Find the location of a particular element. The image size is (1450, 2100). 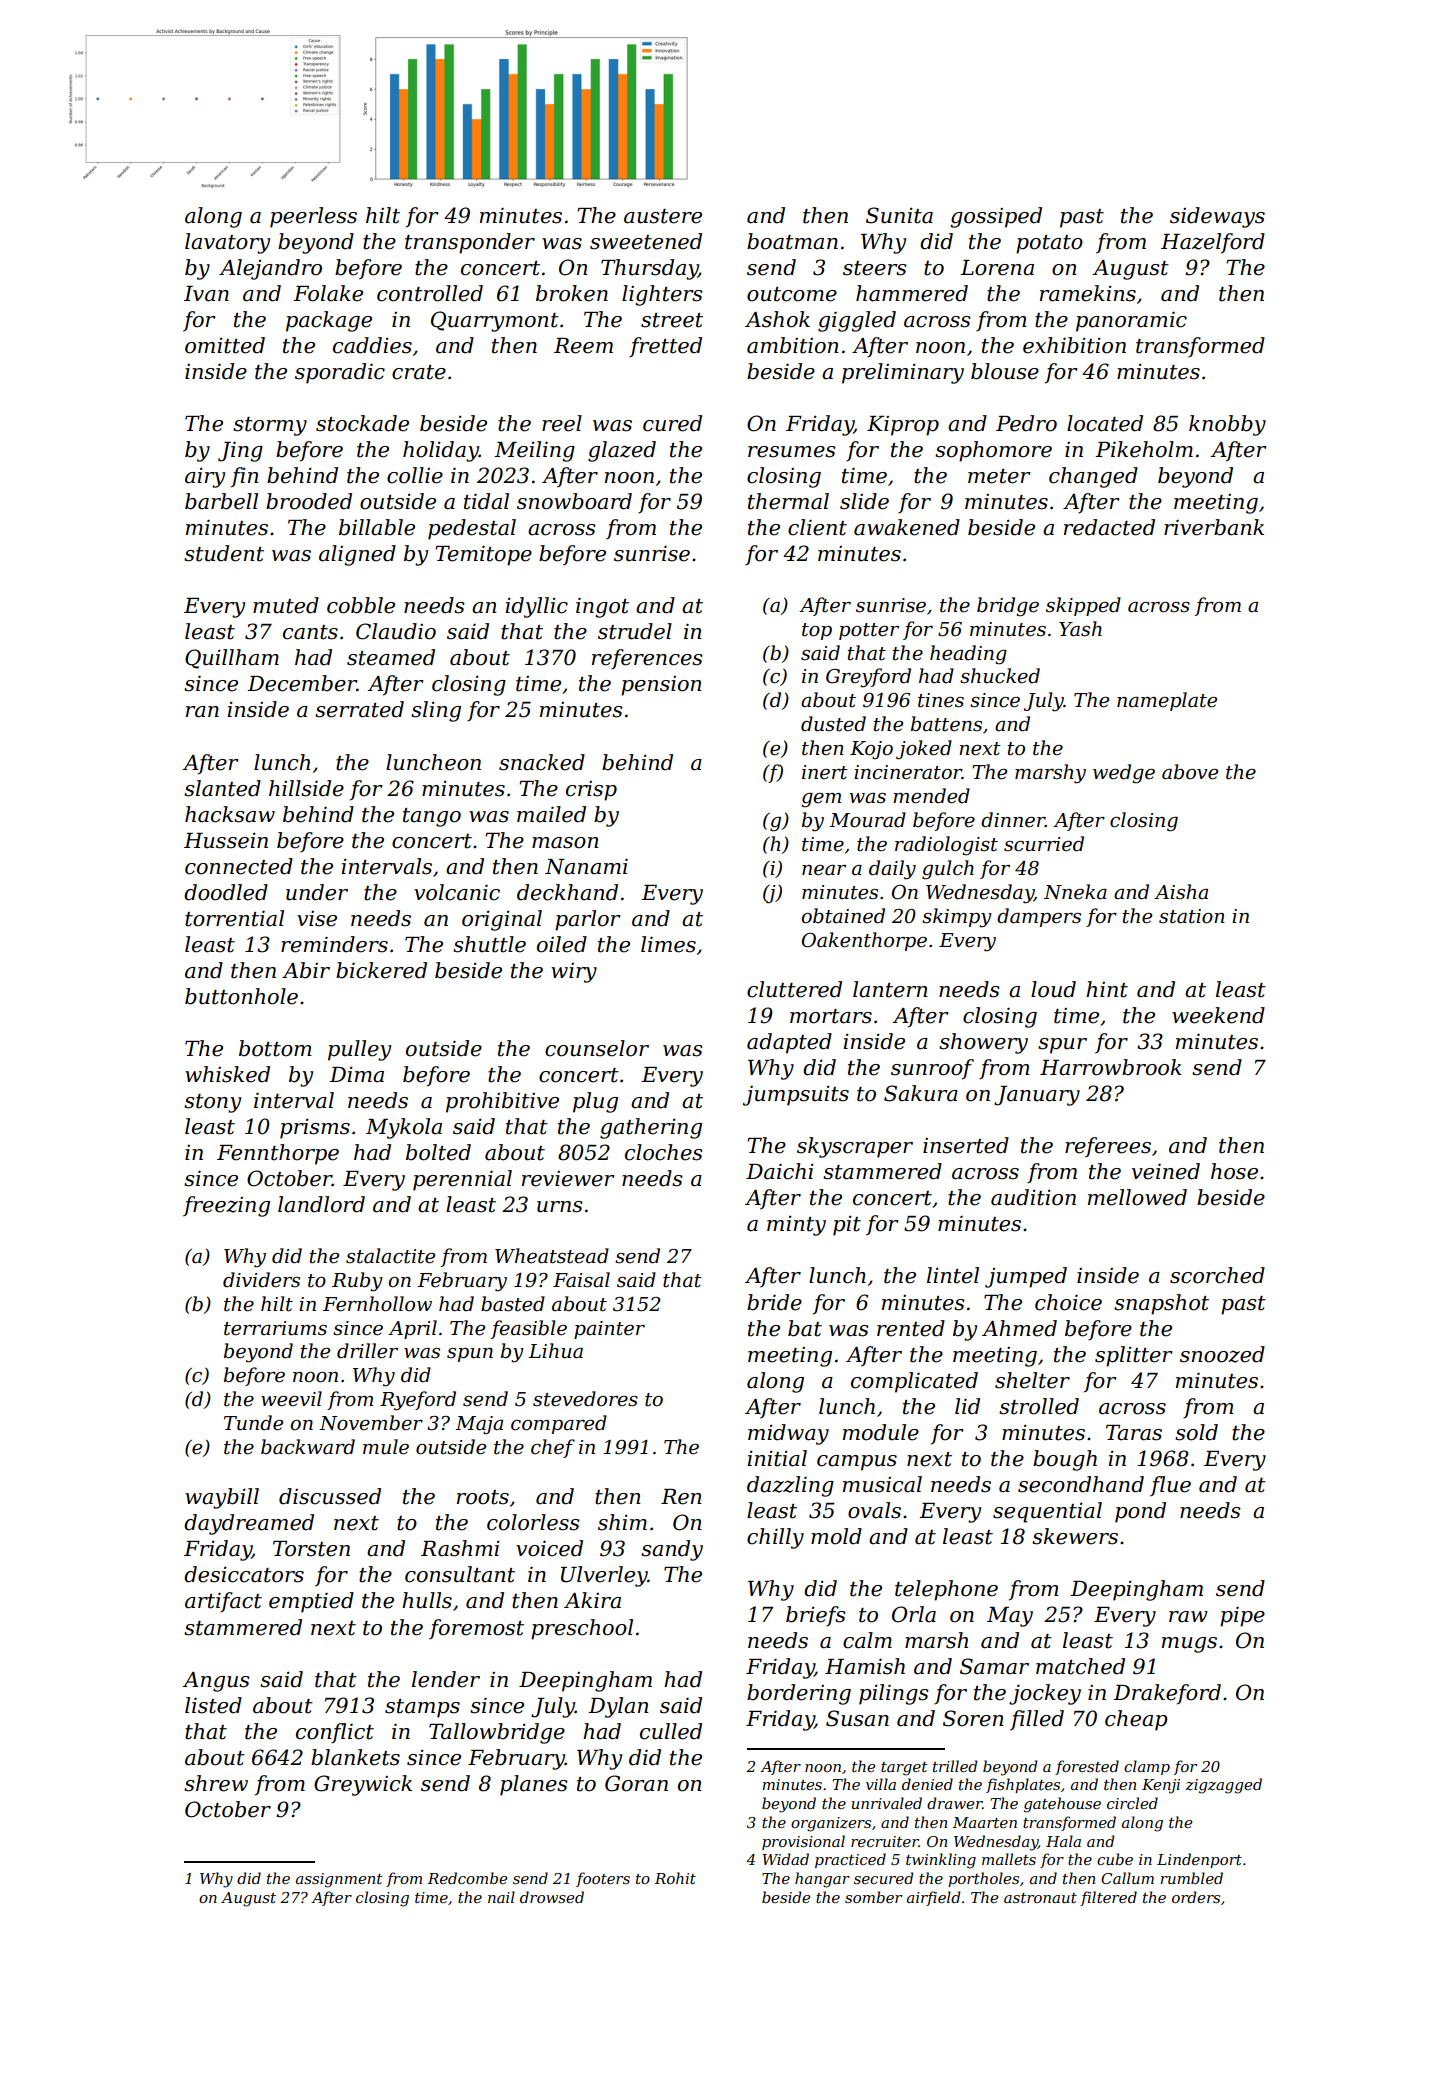

shrew is located at coordinates (216, 1783).
